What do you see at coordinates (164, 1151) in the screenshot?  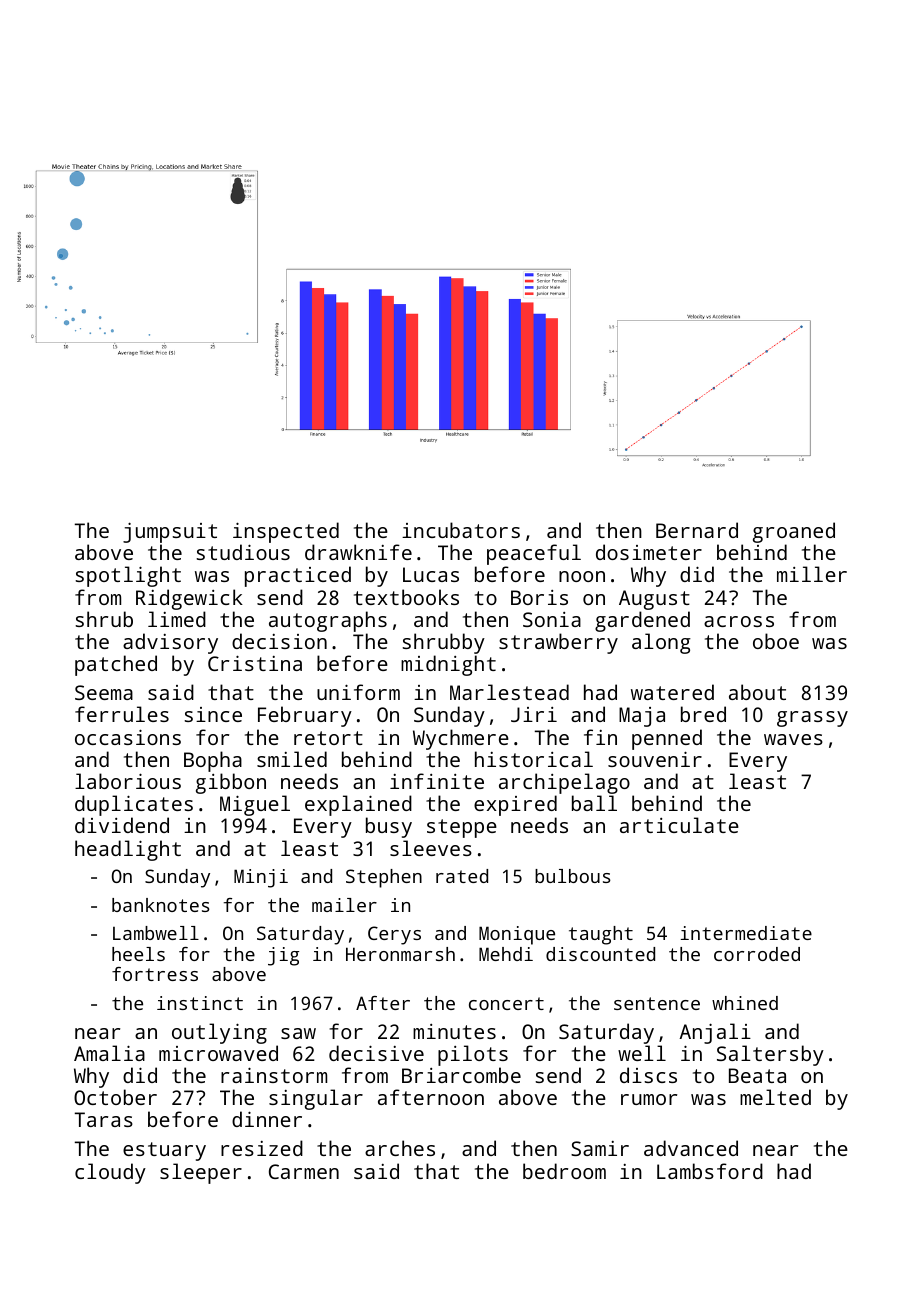 I see `estuary` at bounding box center [164, 1151].
